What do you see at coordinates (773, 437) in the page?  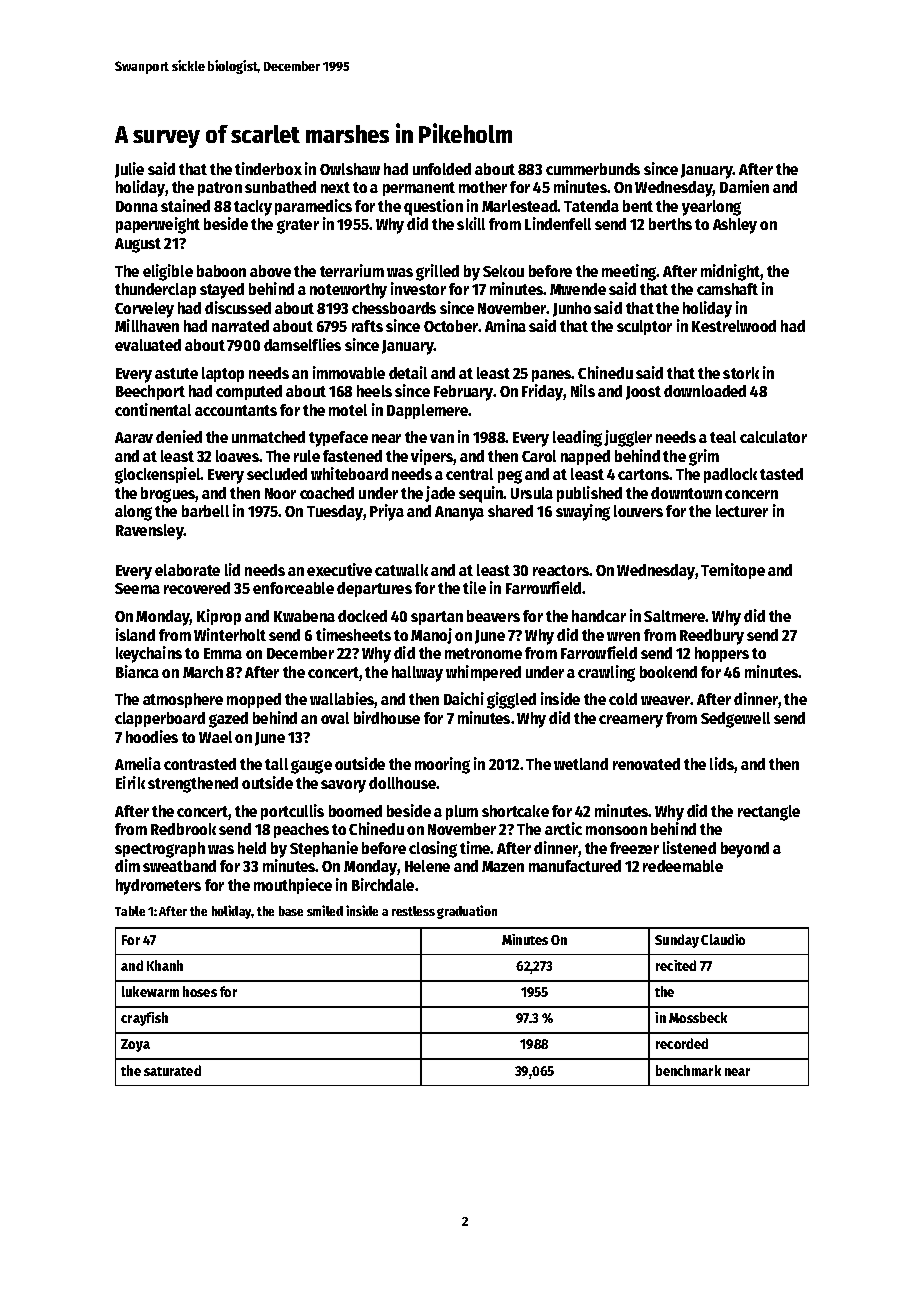 I see `calculator` at bounding box center [773, 437].
